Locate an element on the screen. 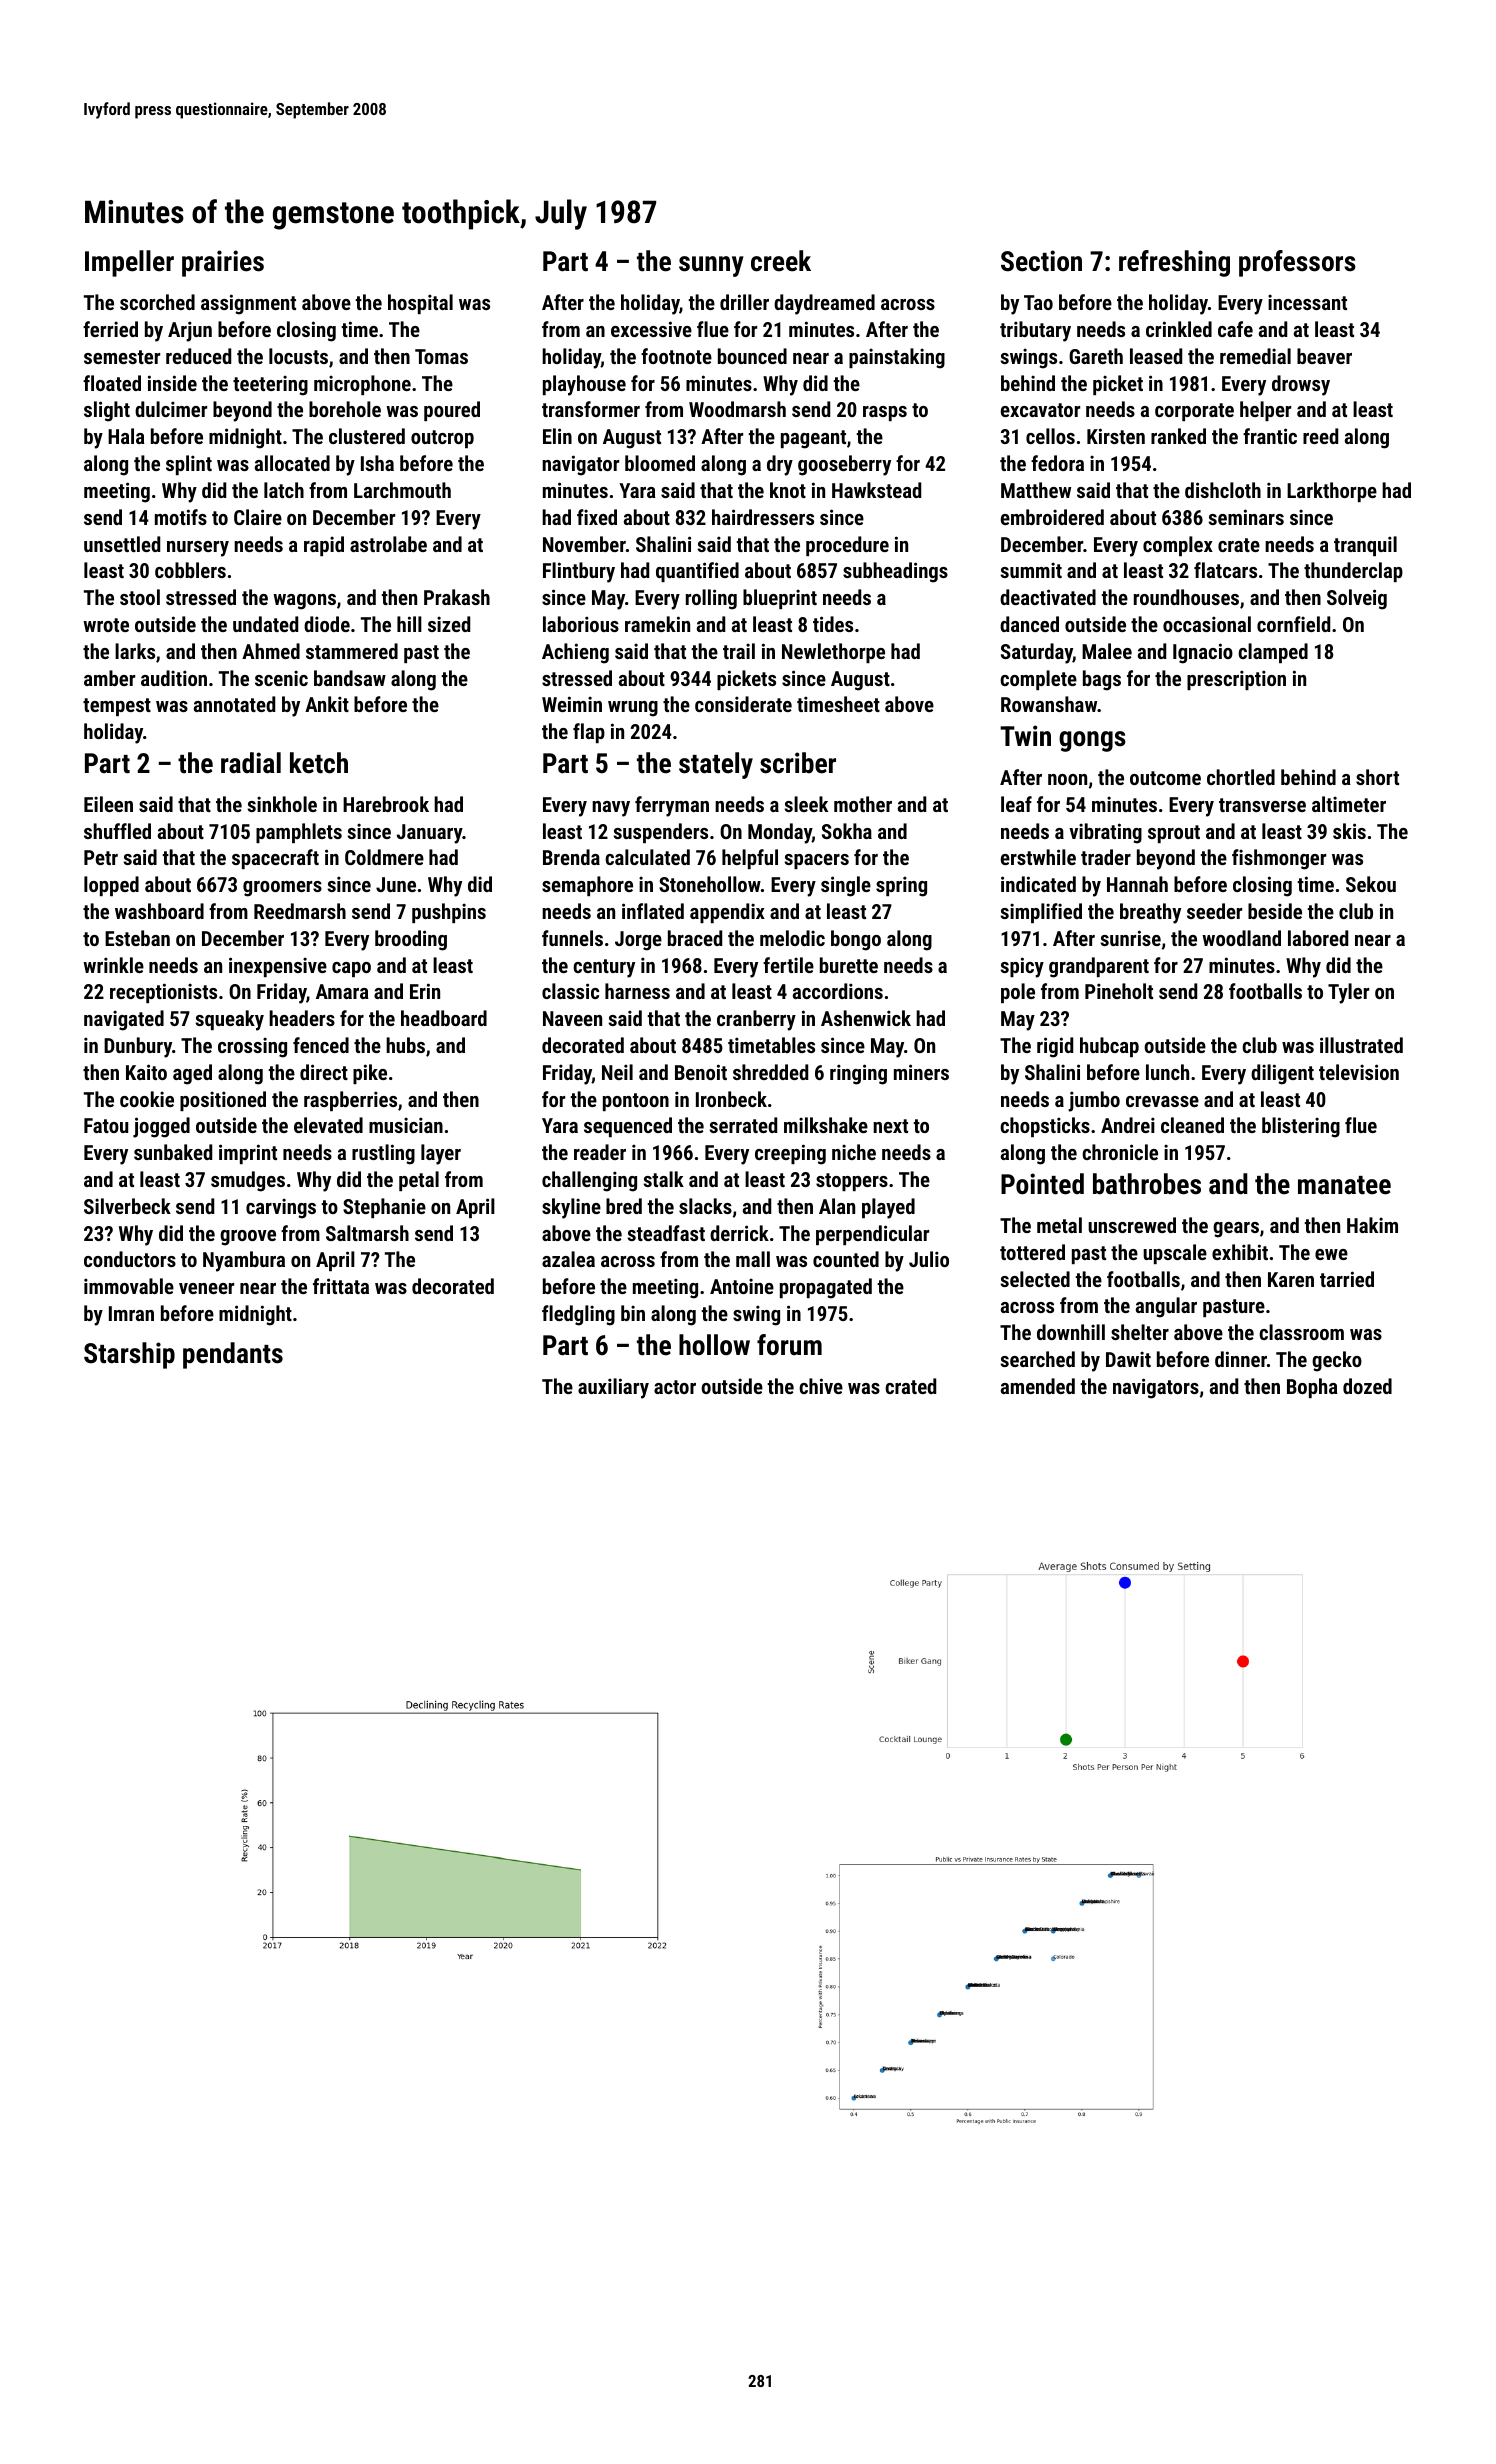 Image resolution: width=1496 pixels, height=2464 pixels. actor is located at coordinates (675, 1387).
